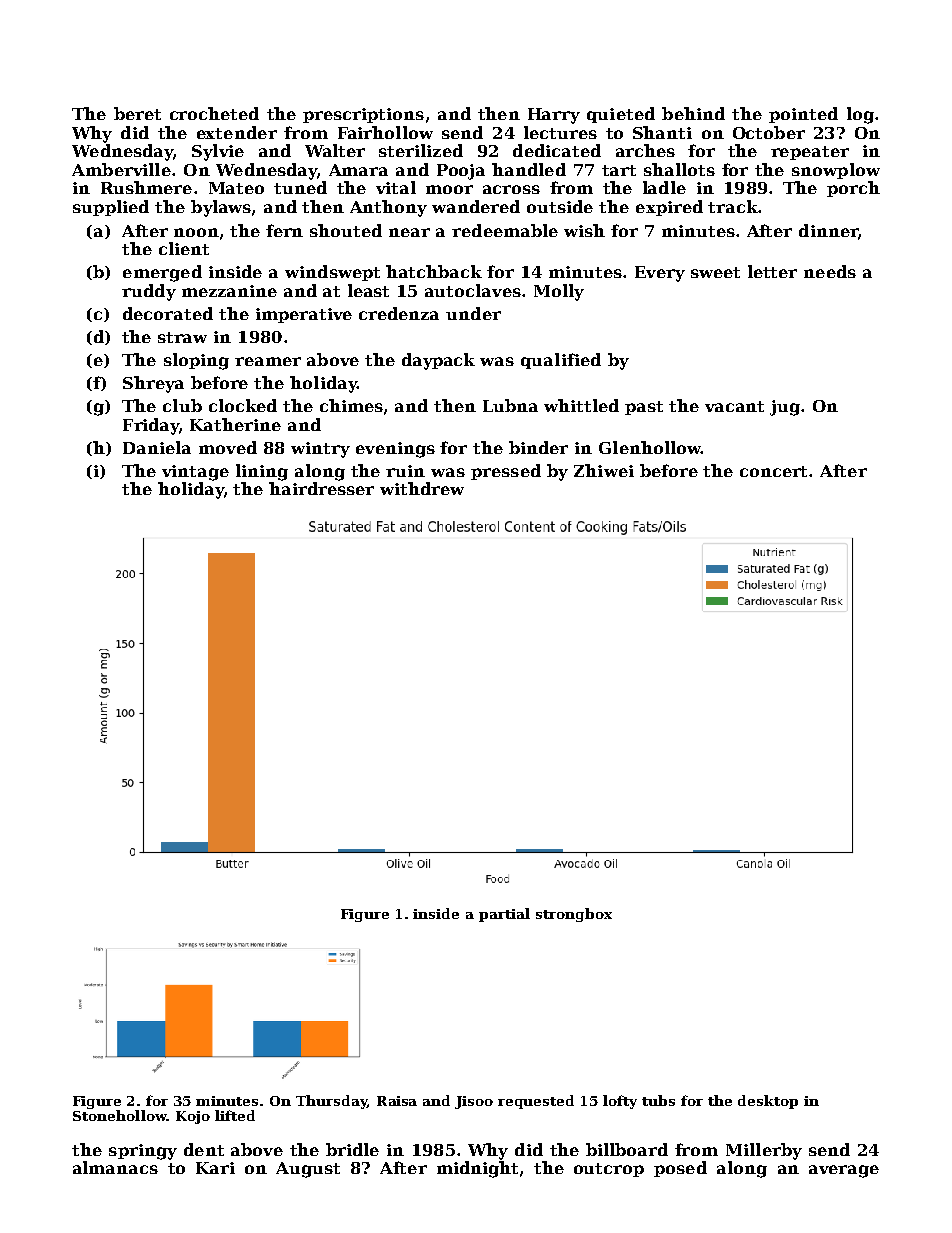 This screenshot has width=952, height=1233. What do you see at coordinates (321, 488) in the screenshot?
I see `hairdresser` at bounding box center [321, 488].
